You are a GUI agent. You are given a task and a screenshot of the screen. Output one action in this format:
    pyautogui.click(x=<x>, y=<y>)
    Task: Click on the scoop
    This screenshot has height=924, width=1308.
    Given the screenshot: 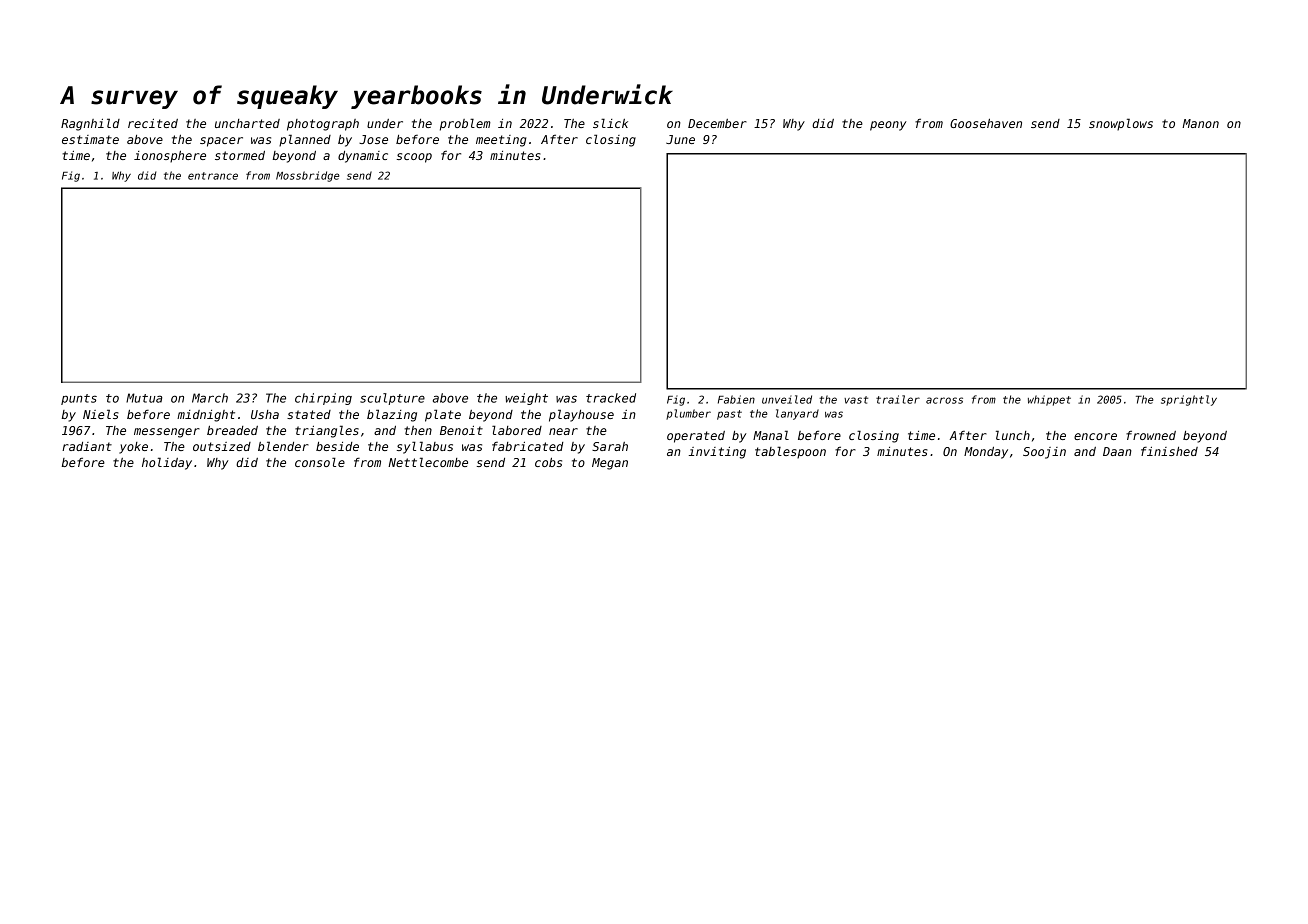 What is the action you would take?
    pyautogui.click(x=414, y=158)
